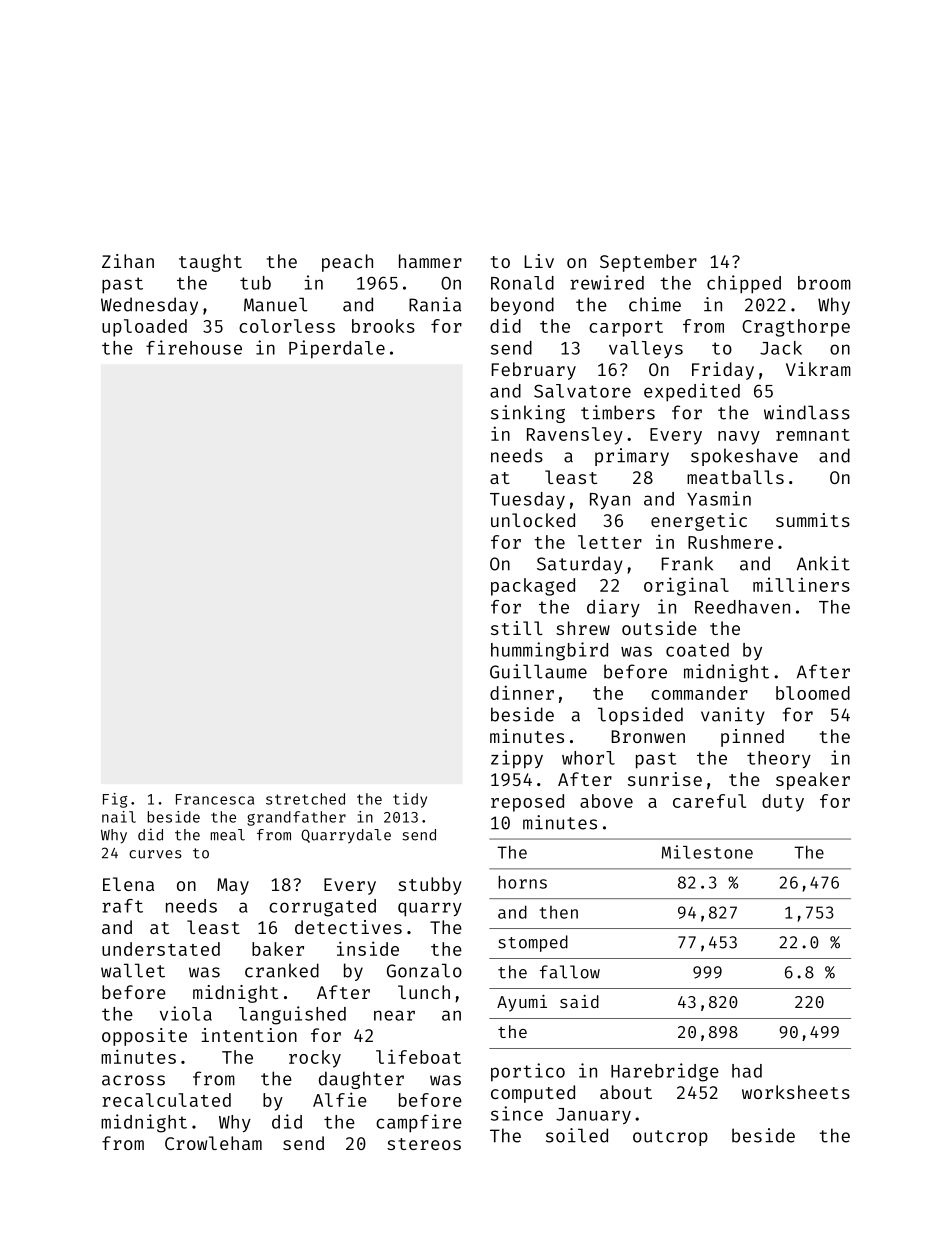 Image resolution: width=952 pixels, height=1233 pixels. What do you see at coordinates (801, 584) in the page?
I see `milliners` at bounding box center [801, 584].
